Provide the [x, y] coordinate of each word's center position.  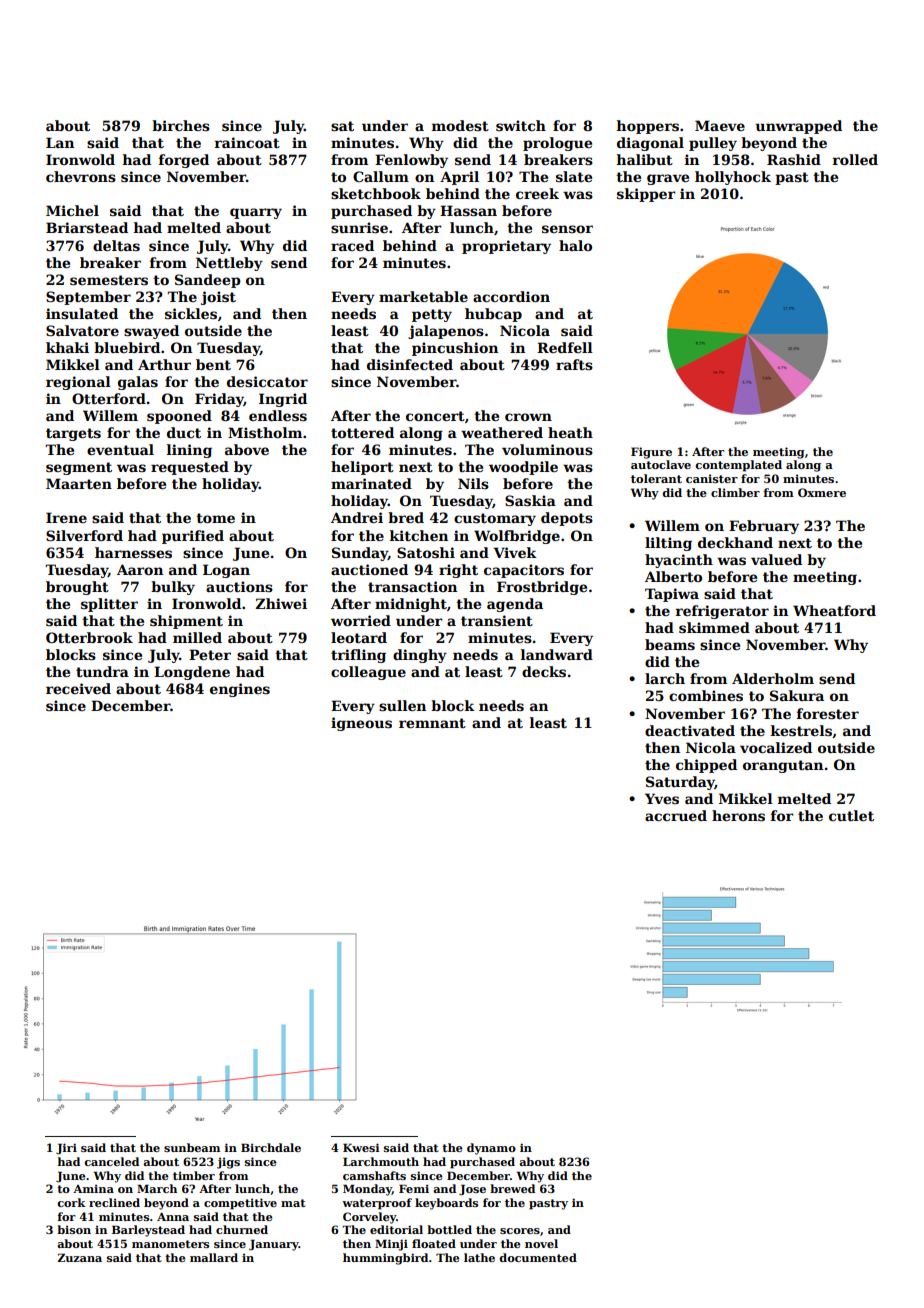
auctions [239, 586]
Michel [72, 210]
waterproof [377, 1204]
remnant [432, 723]
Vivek [515, 552]
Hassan [468, 210]
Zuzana [79, 1257]
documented [538, 1257]
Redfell [565, 347]
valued [776, 559]
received [78, 688]
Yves [662, 798]
